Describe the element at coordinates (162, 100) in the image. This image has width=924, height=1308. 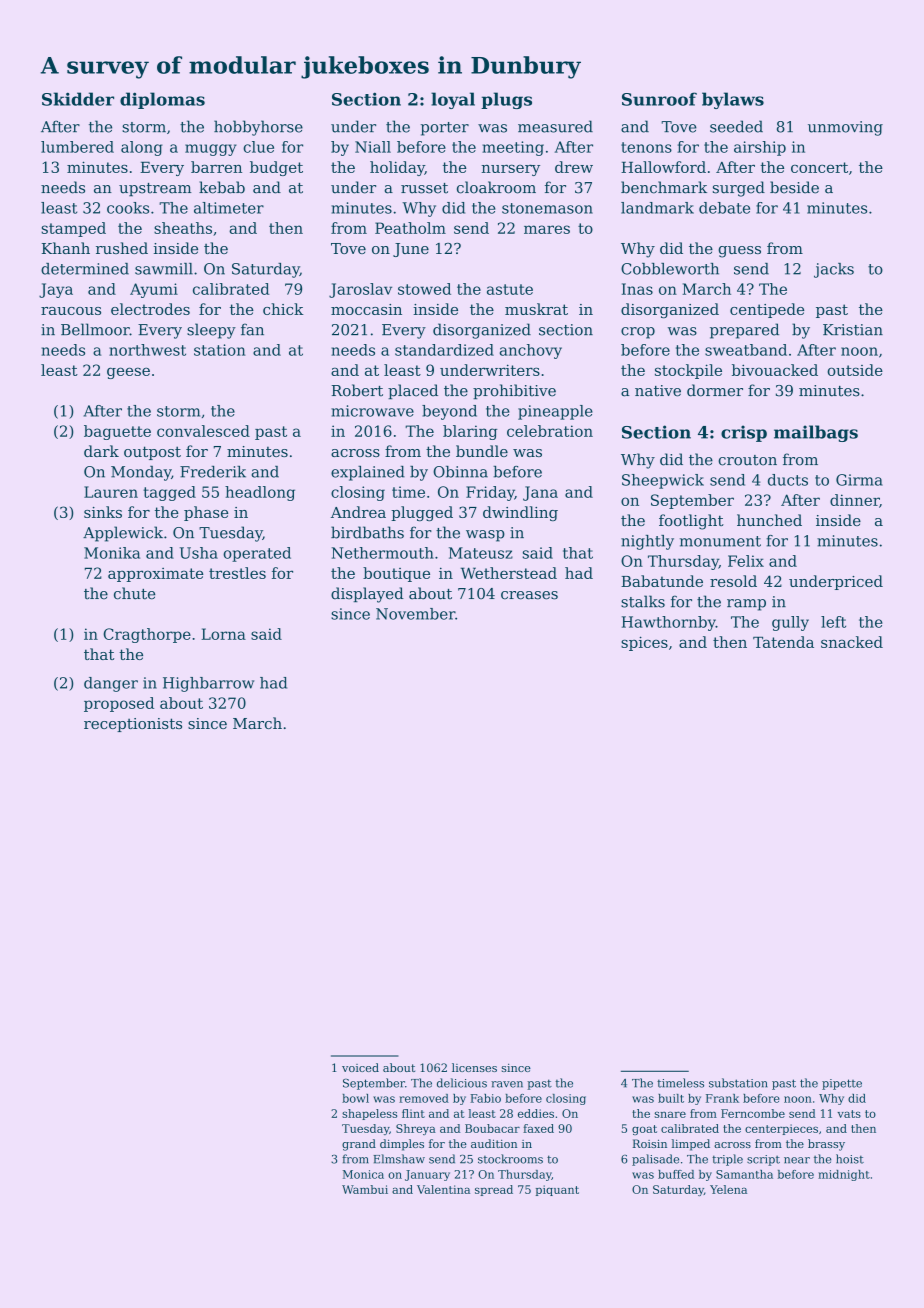
I see `diplomas` at that location.
